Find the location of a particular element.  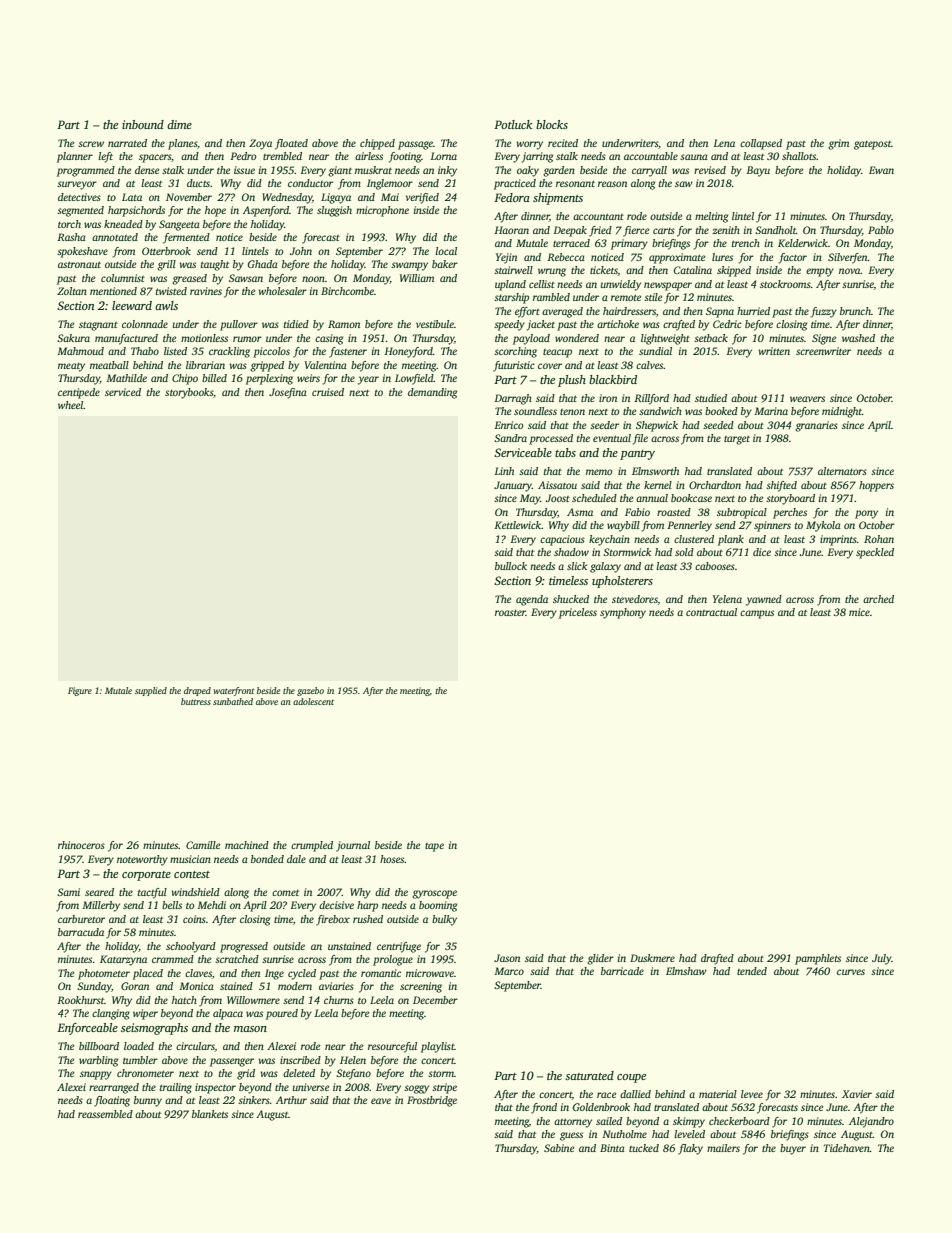

reassembled is located at coordinates (105, 1114).
